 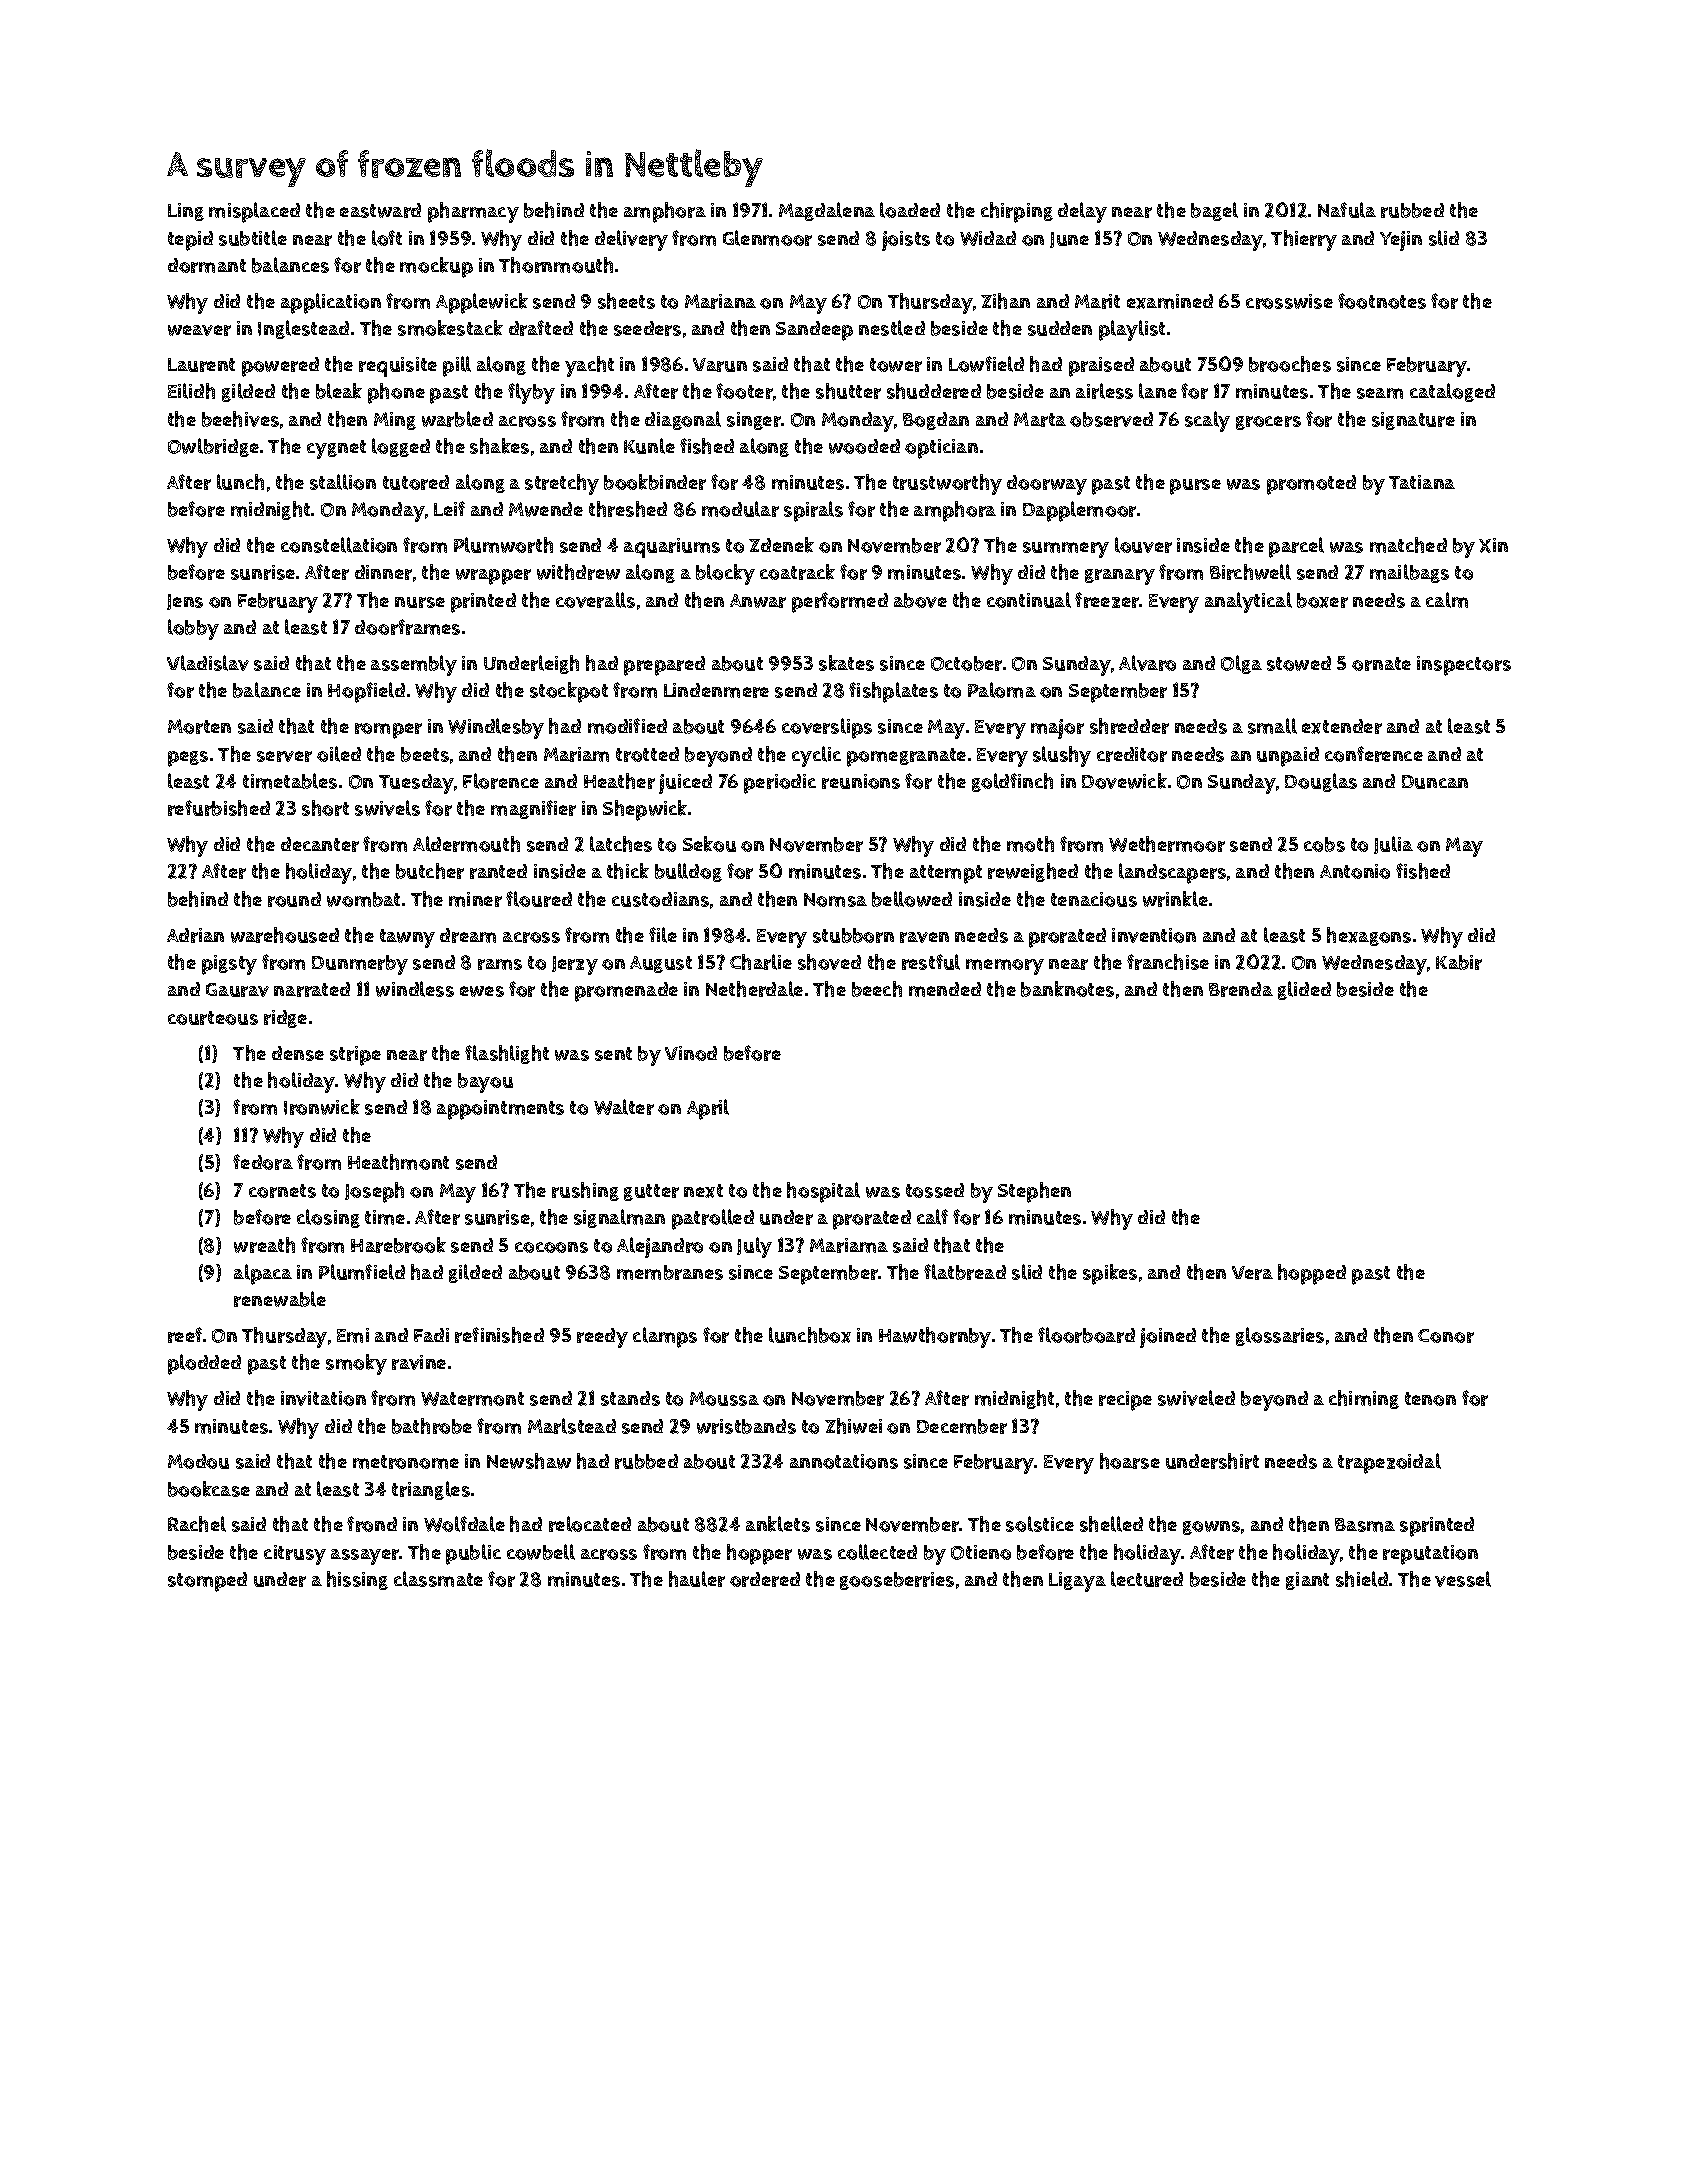 I want to click on pharmacy, so click(x=473, y=212).
